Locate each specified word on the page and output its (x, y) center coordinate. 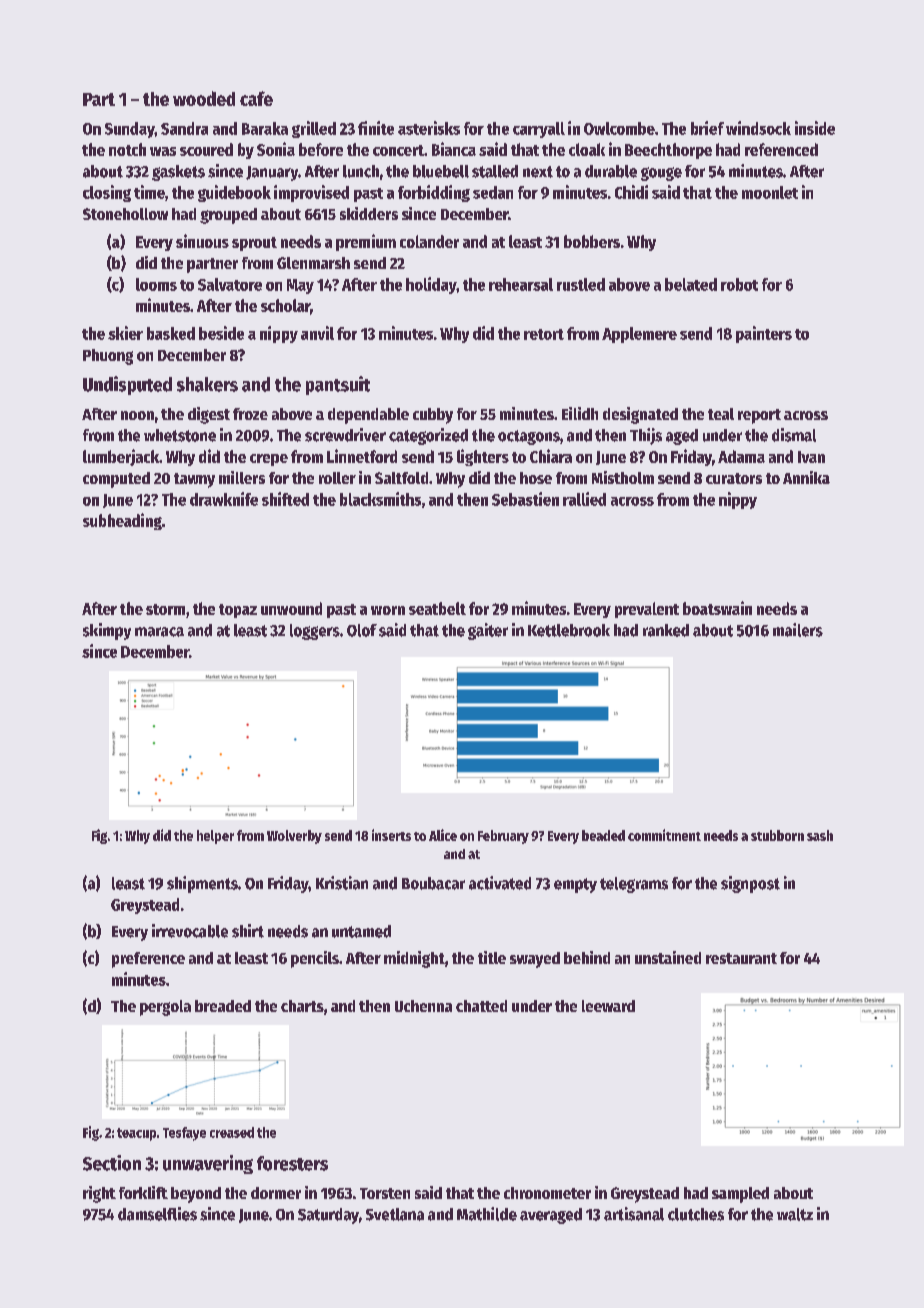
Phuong (108, 357)
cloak (587, 149)
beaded (603, 835)
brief (707, 128)
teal (721, 414)
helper (215, 837)
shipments (202, 884)
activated (500, 883)
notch (127, 149)
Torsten (385, 1193)
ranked (666, 630)
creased (232, 1132)
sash (820, 835)
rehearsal (521, 284)
